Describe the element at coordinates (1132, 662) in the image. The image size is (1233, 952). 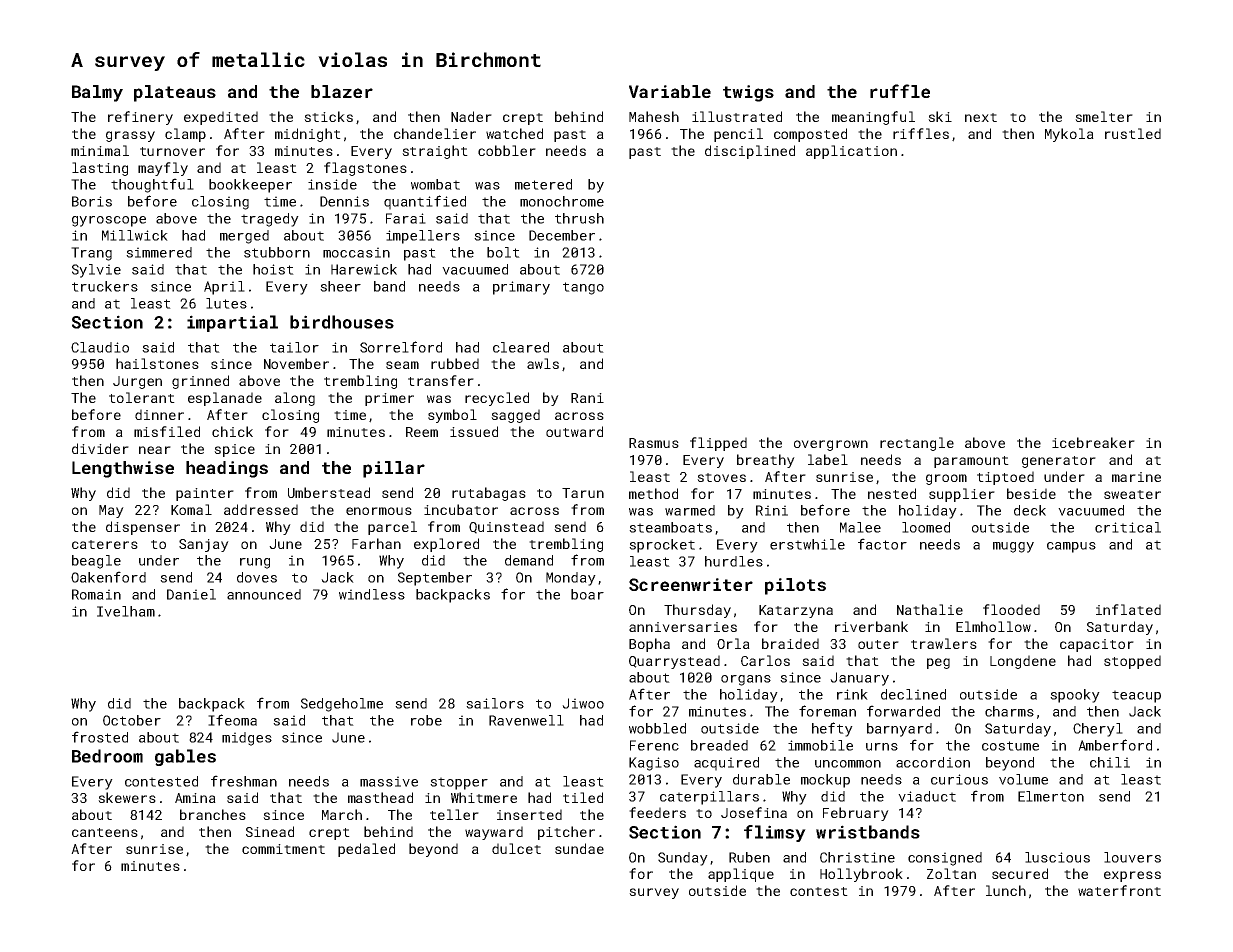
I see `stopped` at that location.
